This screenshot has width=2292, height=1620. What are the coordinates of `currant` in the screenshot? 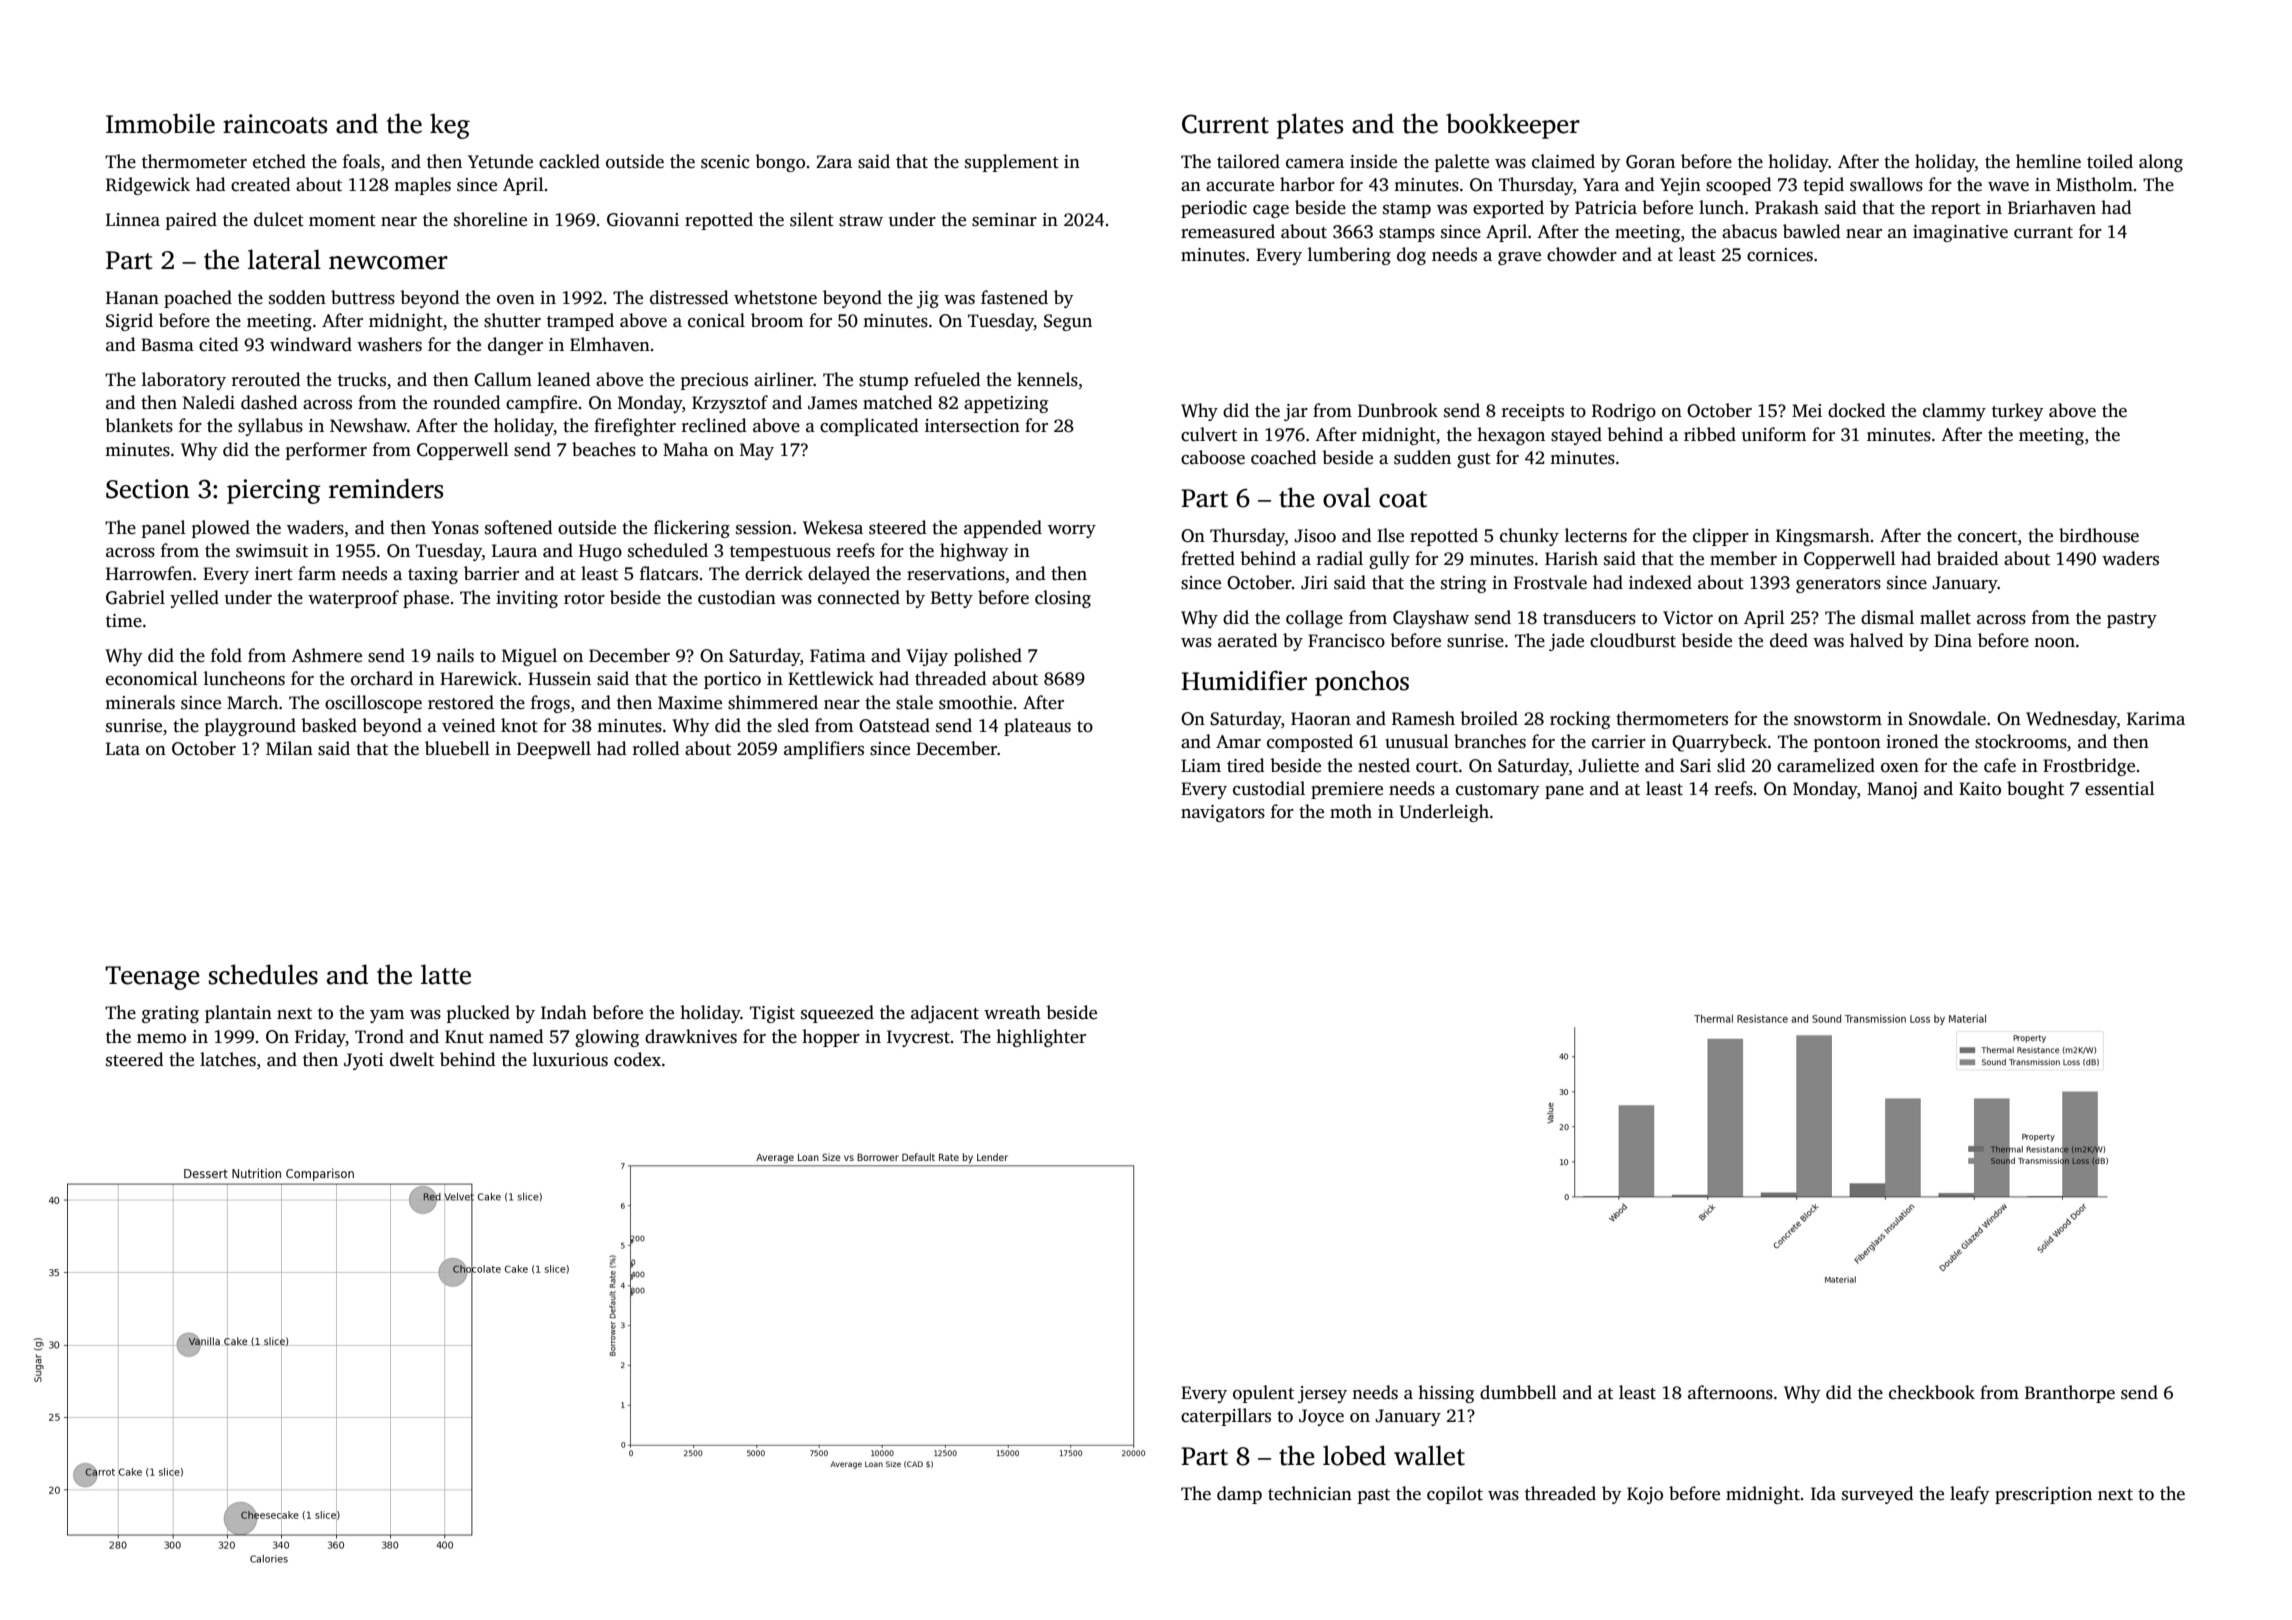 It's located at (2043, 233).
